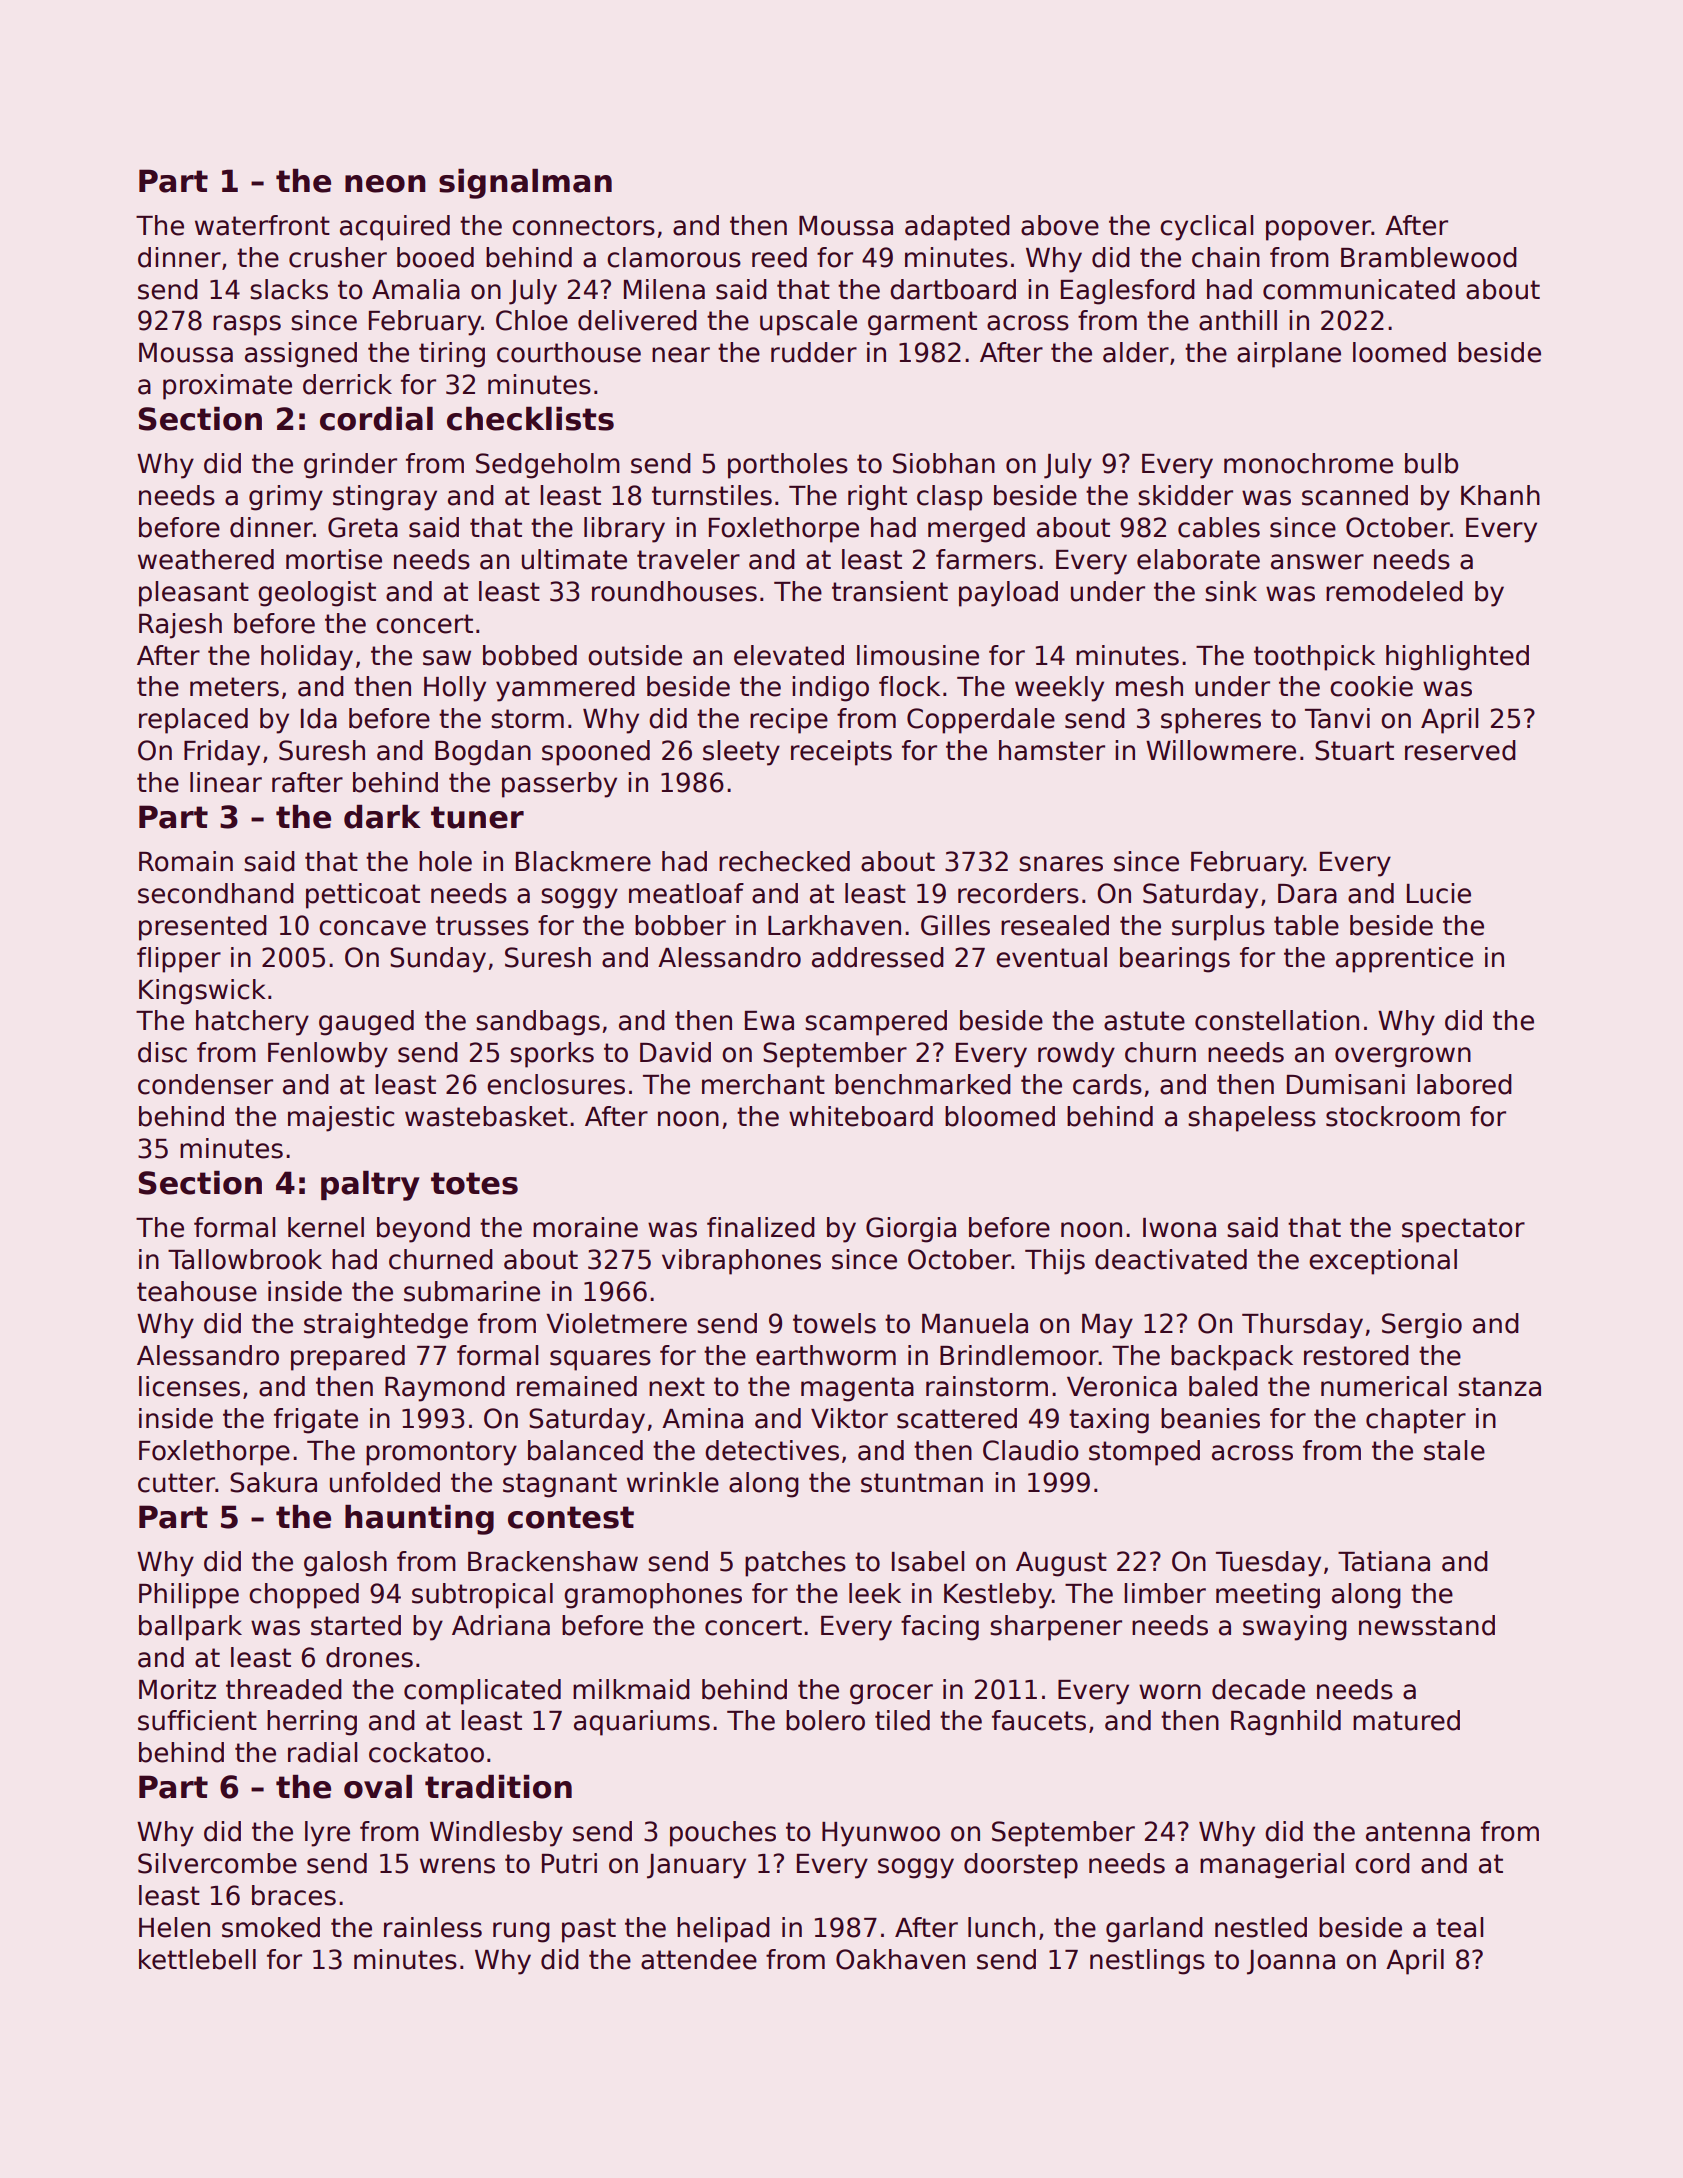 This screenshot has height=2178, width=1683. What do you see at coordinates (1429, 257) in the screenshot?
I see `Bramblewood` at bounding box center [1429, 257].
